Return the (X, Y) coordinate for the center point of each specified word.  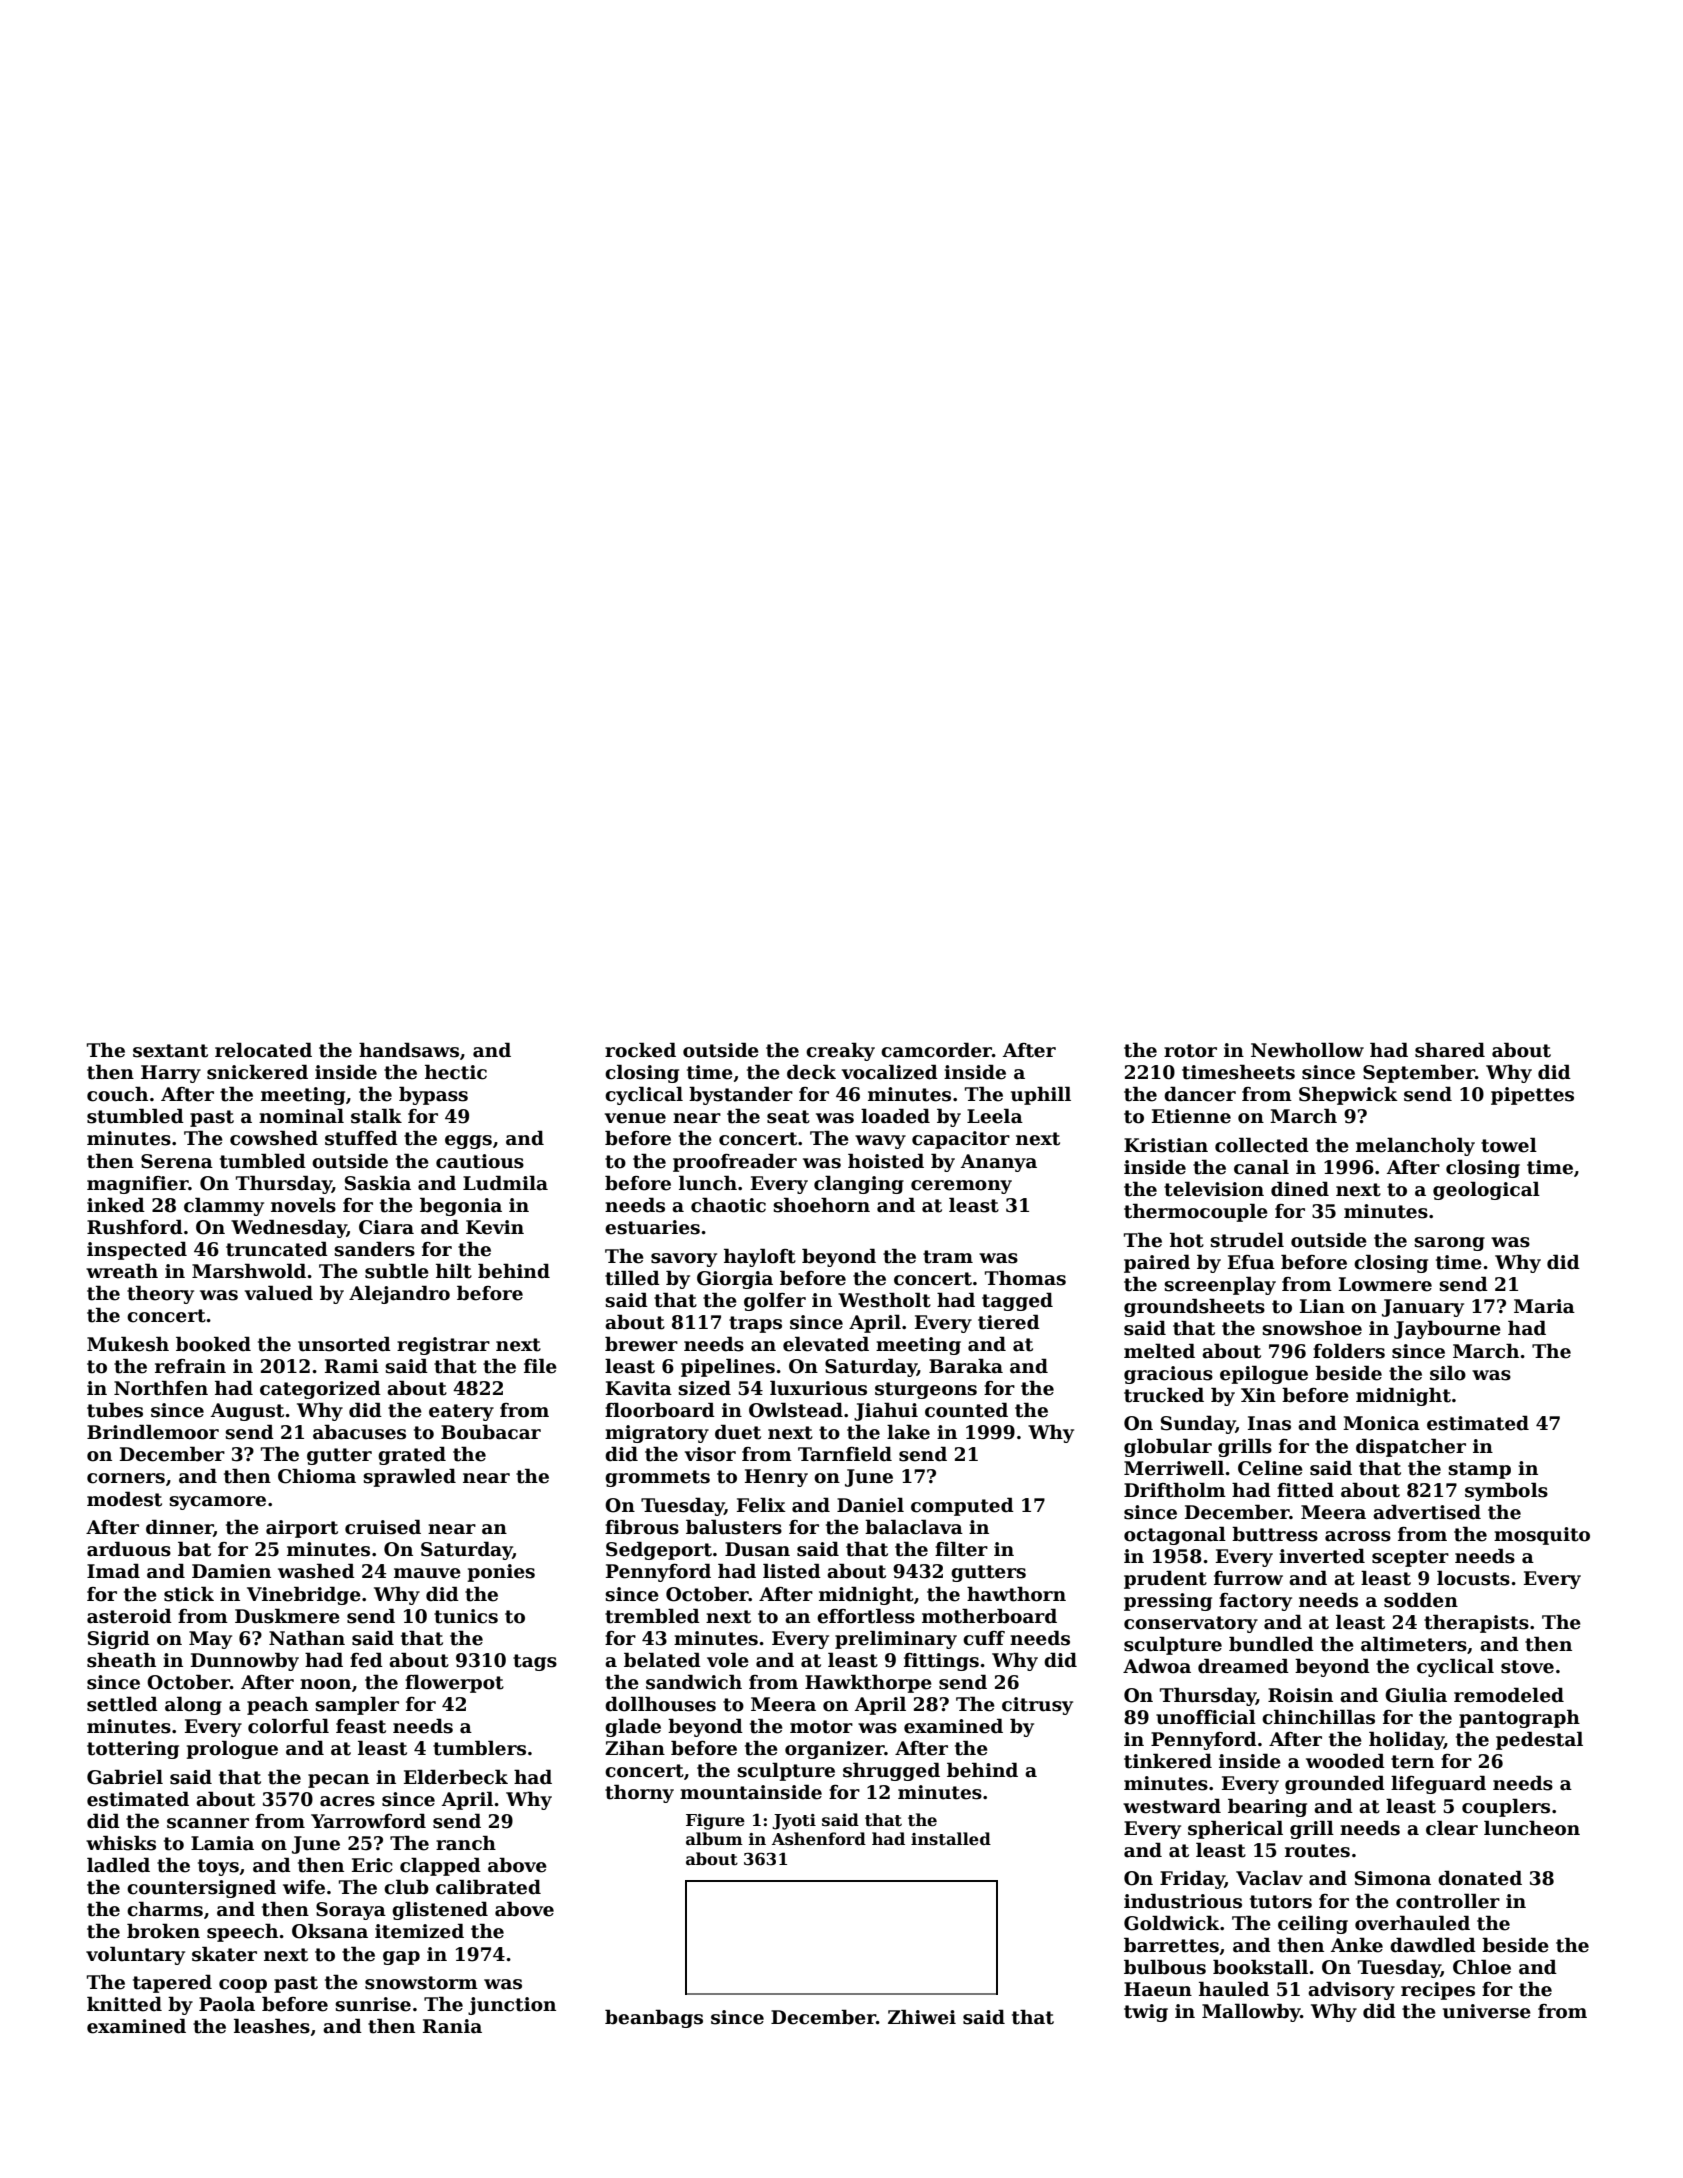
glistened (440, 1910)
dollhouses (660, 1704)
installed (951, 1839)
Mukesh (128, 1344)
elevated (826, 1344)
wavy (880, 1142)
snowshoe (1312, 1328)
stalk (376, 1116)
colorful (288, 1726)
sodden (1421, 1600)
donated (1480, 1878)
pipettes (1532, 1096)
